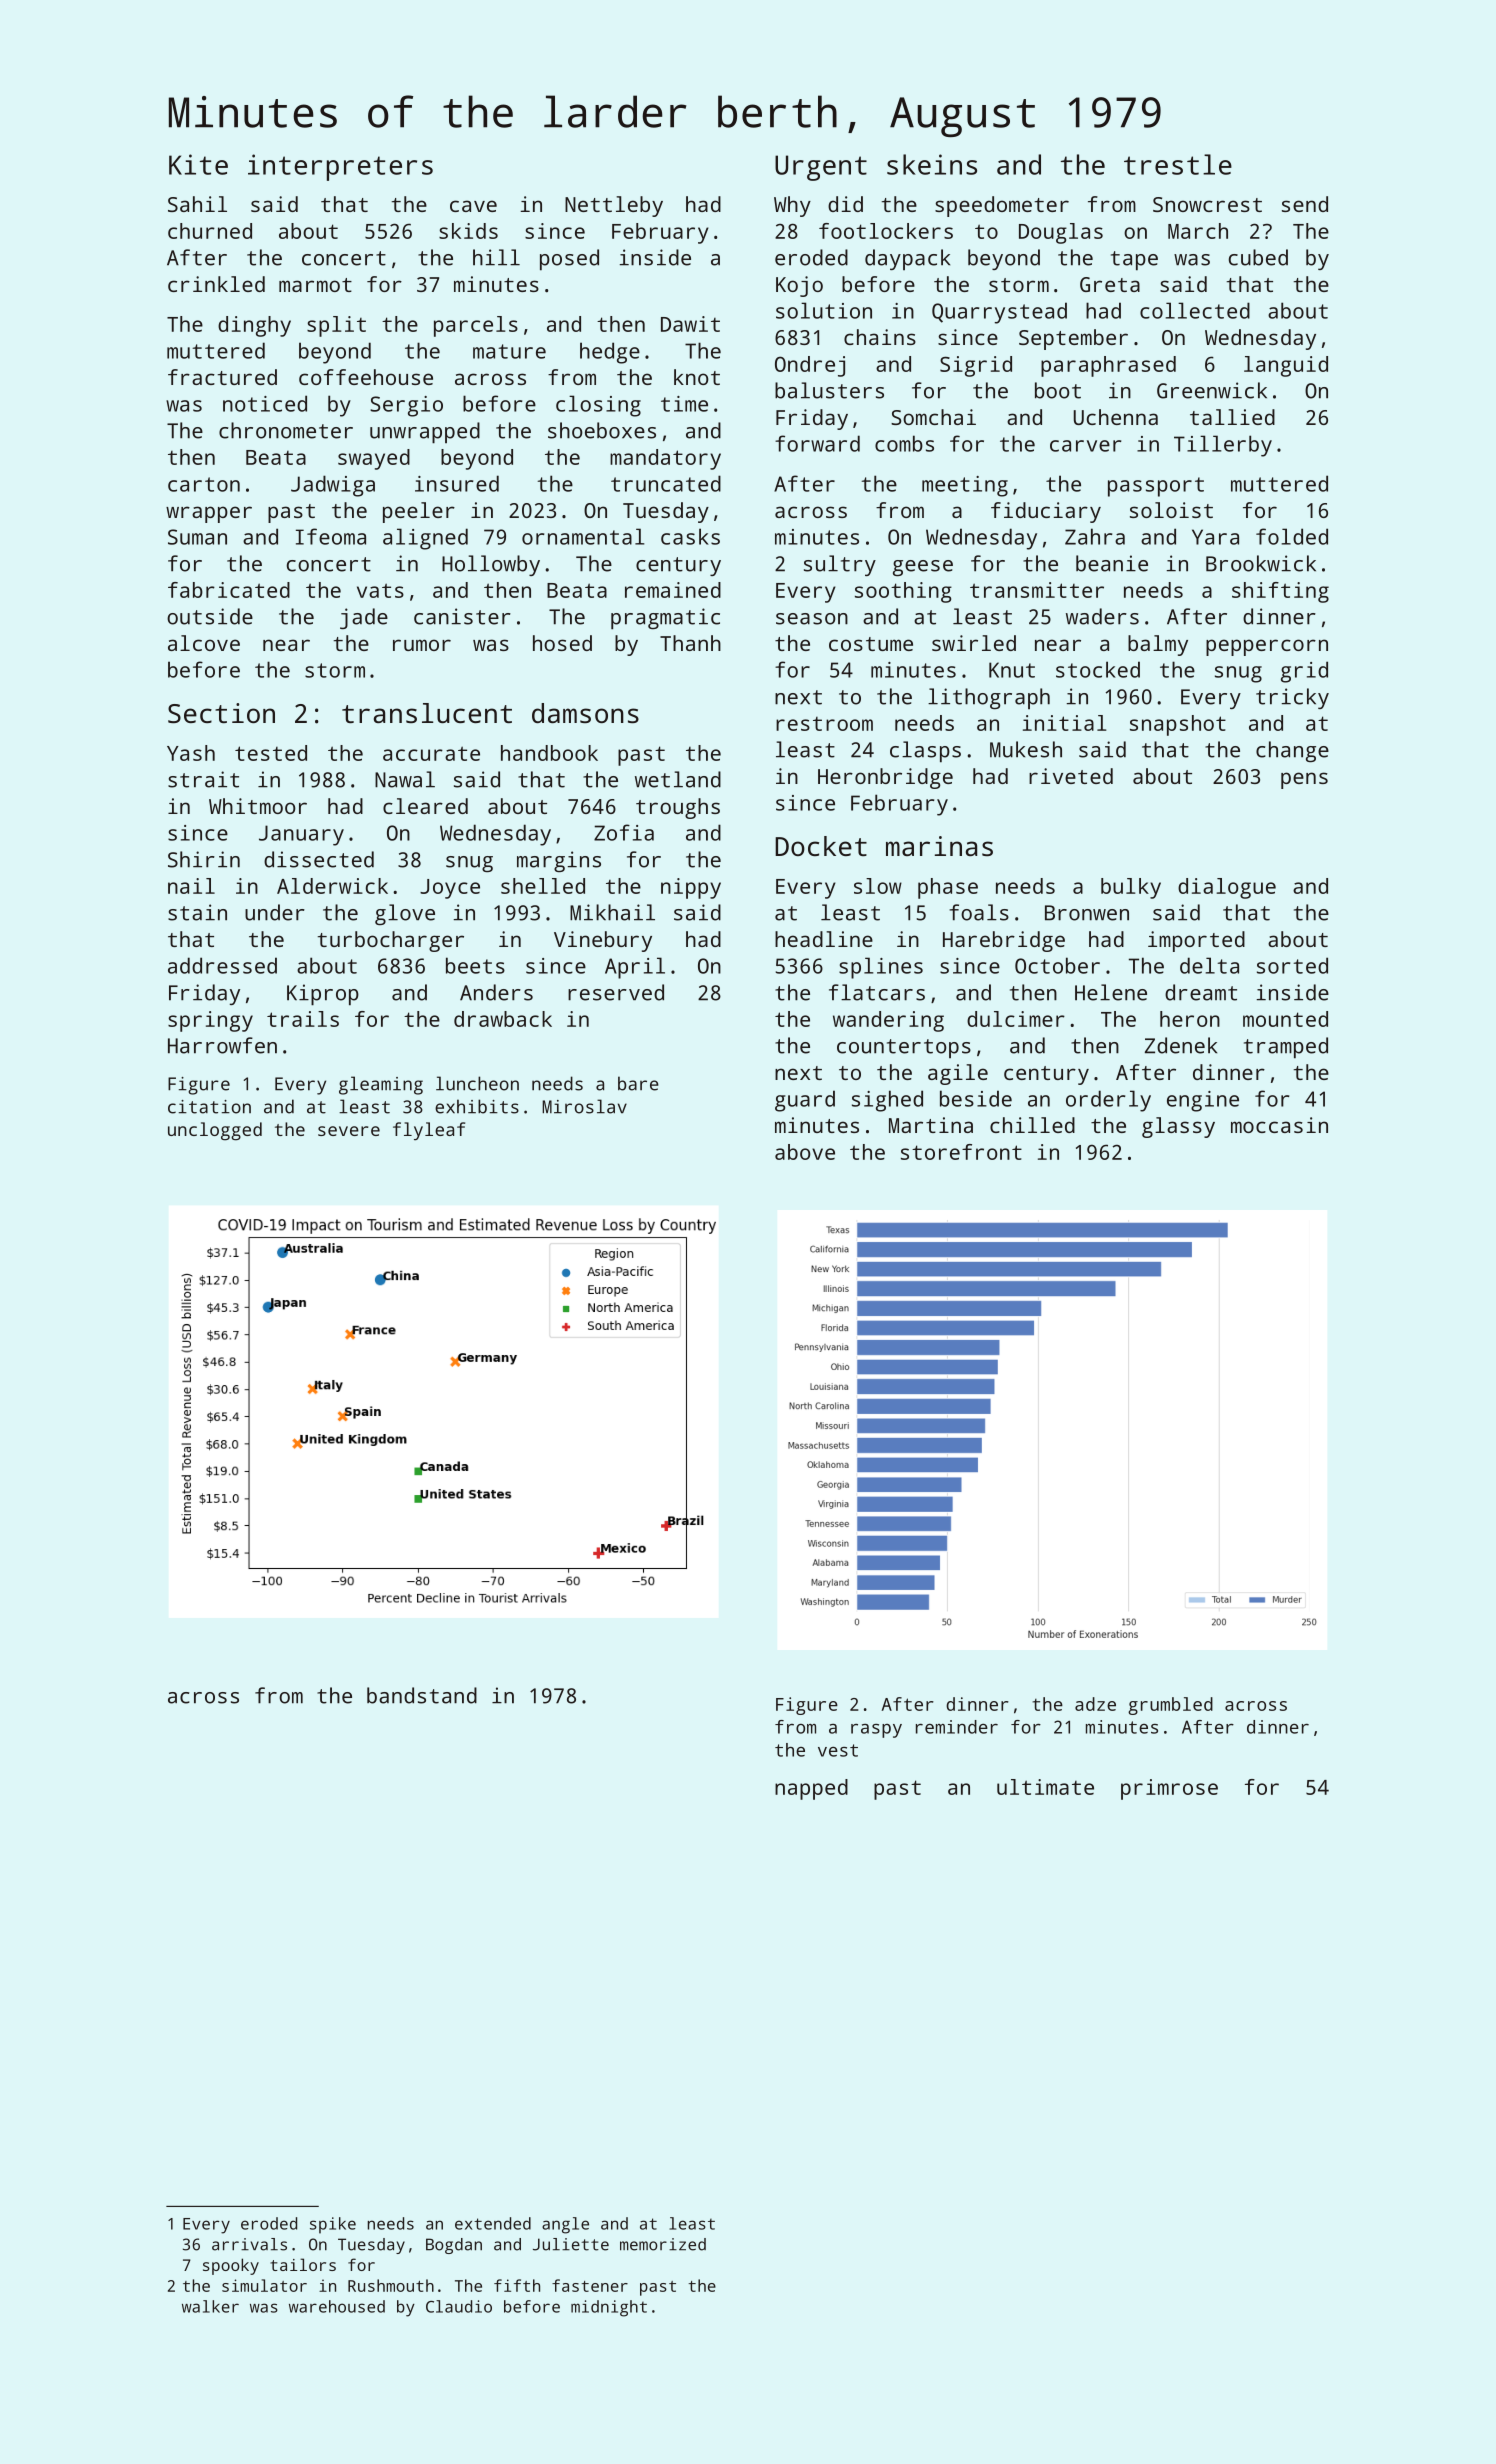  What do you see at coordinates (1170, 1706) in the page?
I see `grumbled` at bounding box center [1170, 1706].
